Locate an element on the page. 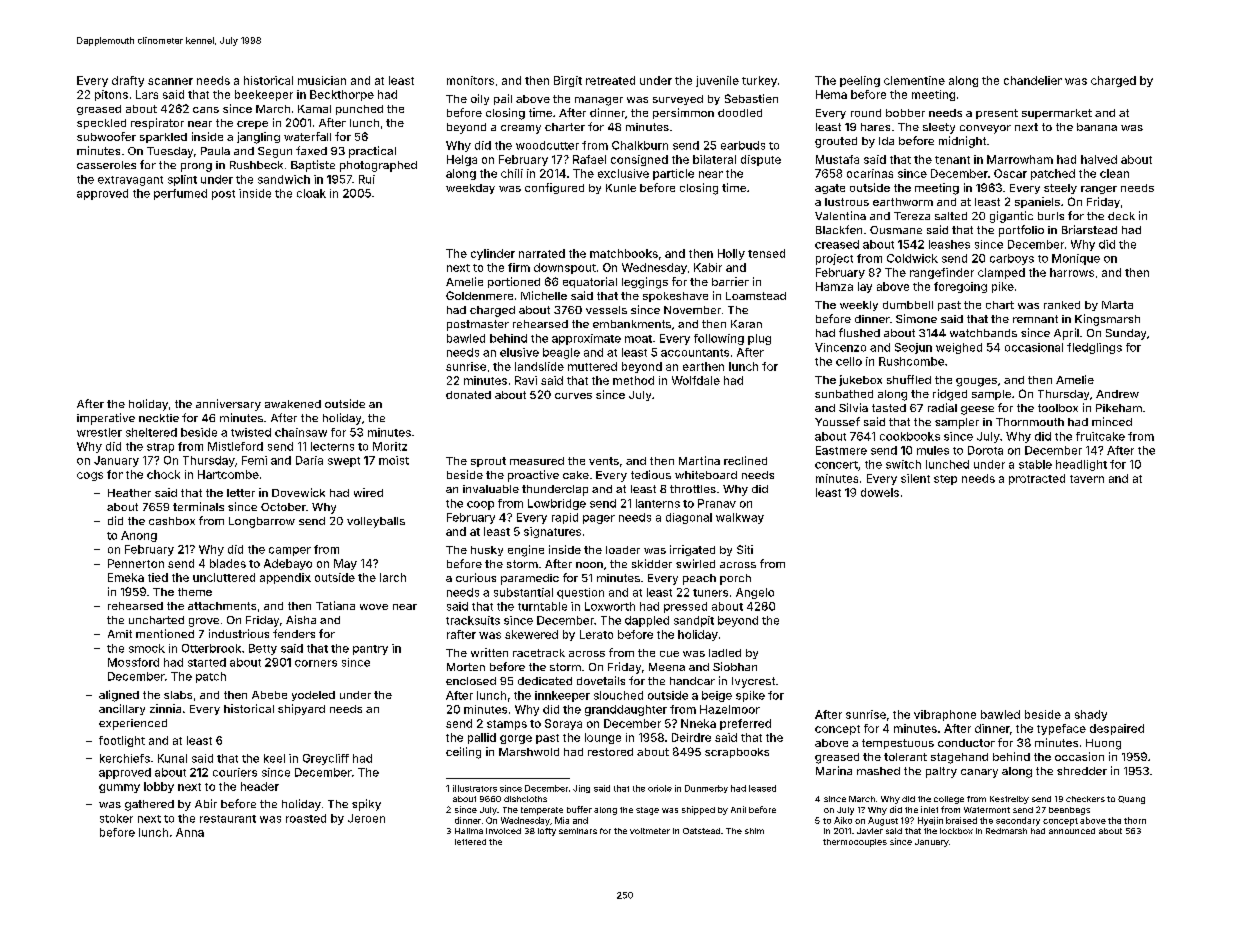 The height and width of the document is (952, 1233). lofty is located at coordinates (547, 832).
